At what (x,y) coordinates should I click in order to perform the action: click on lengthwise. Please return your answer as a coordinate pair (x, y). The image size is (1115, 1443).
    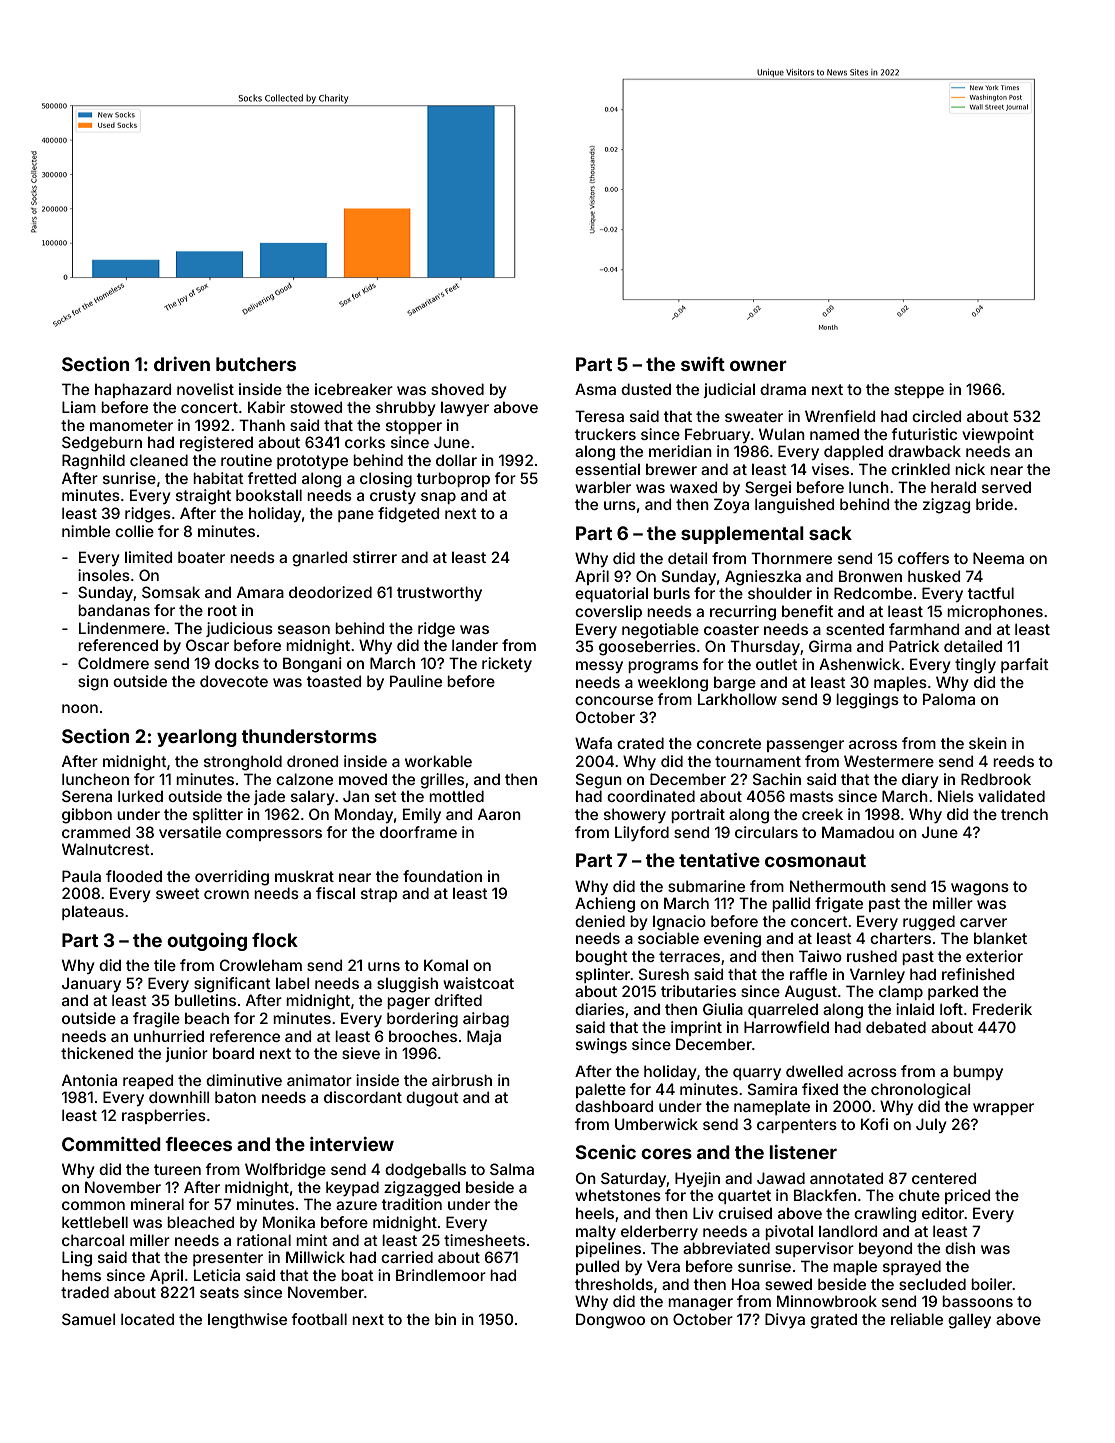
    Looking at the image, I should click on (247, 1321).
